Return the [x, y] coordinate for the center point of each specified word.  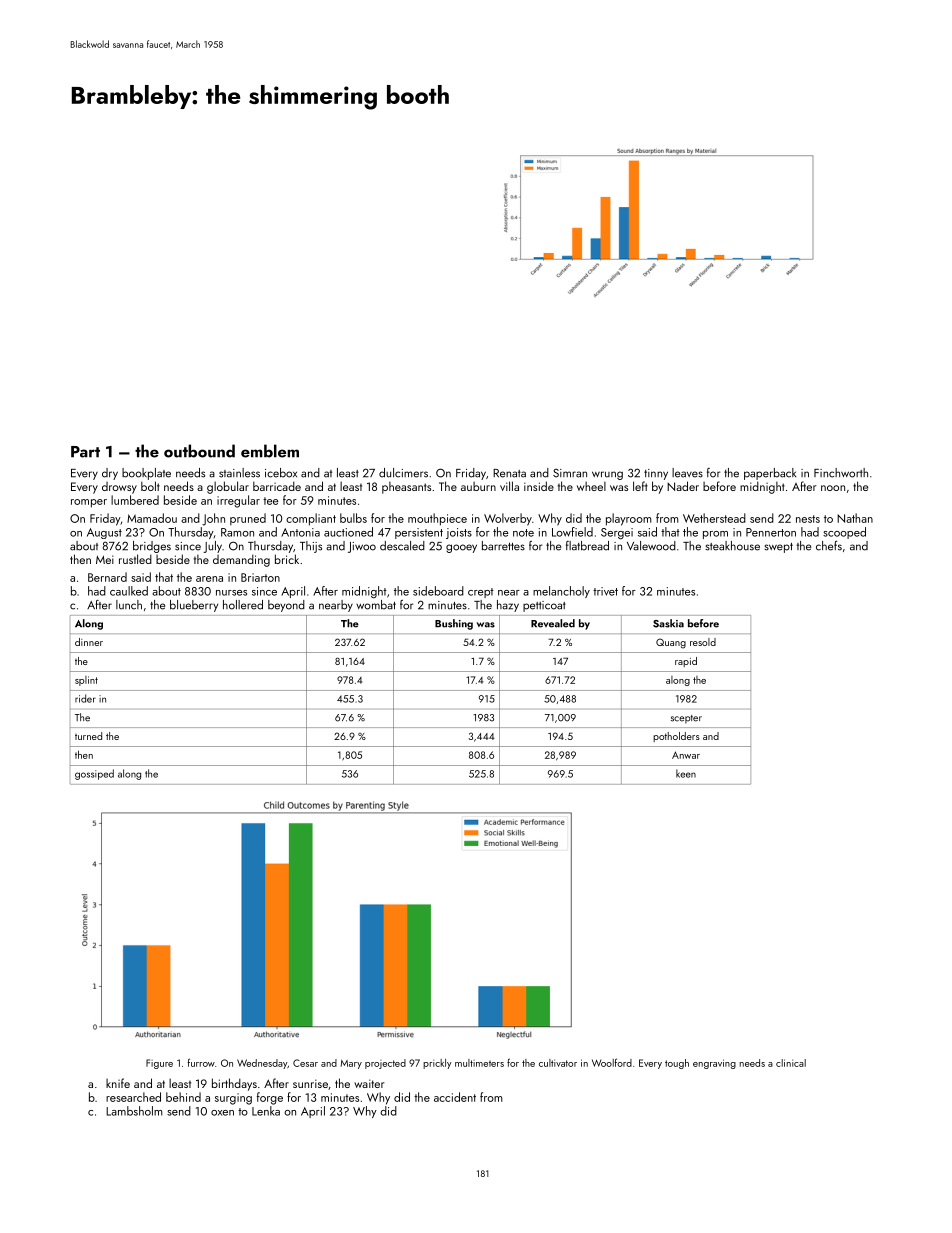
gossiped [94, 774]
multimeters [479, 1063]
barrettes [503, 546]
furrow [201, 1062]
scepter [686, 719]
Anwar [686, 755]
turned [88, 736]
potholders [676, 737]
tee [271, 501]
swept [778, 548]
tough [677, 1064]
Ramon [237, 532]
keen [686, 773]
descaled [402, 546]
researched [133, 1097]
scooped [844, 533]
